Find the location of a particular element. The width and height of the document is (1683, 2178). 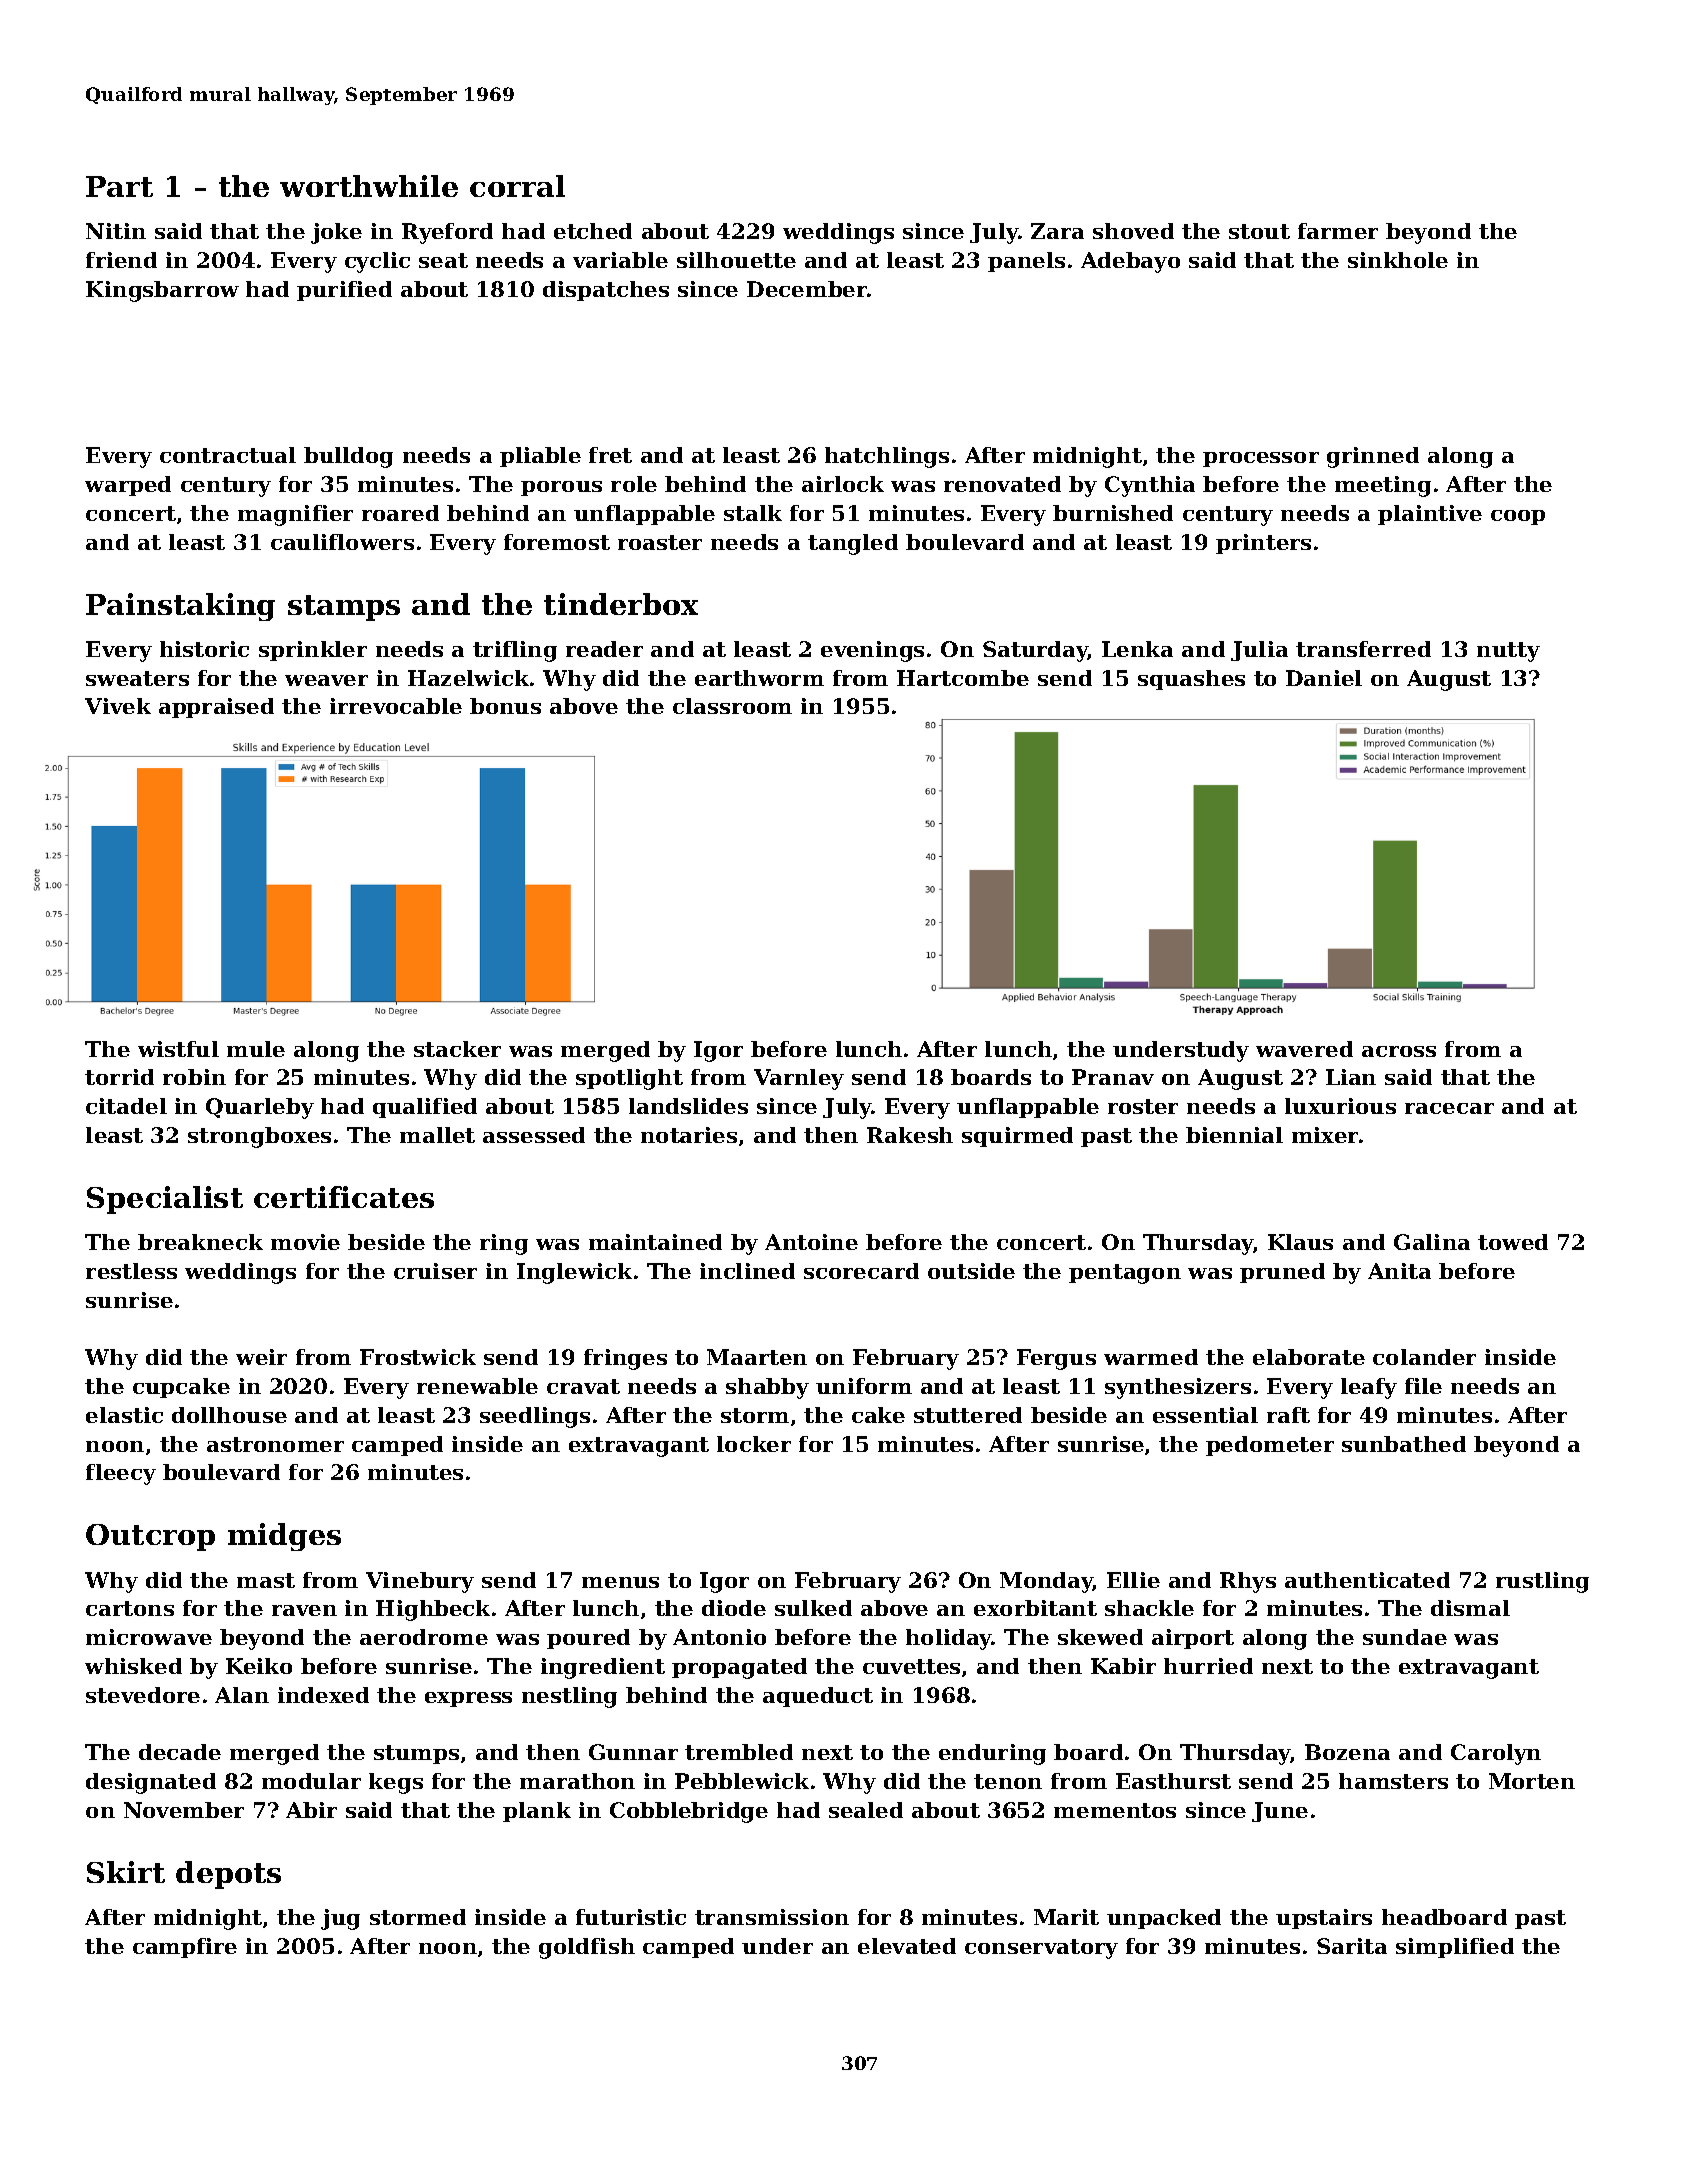

unpacked is located at coordinates (1164, 1919).
